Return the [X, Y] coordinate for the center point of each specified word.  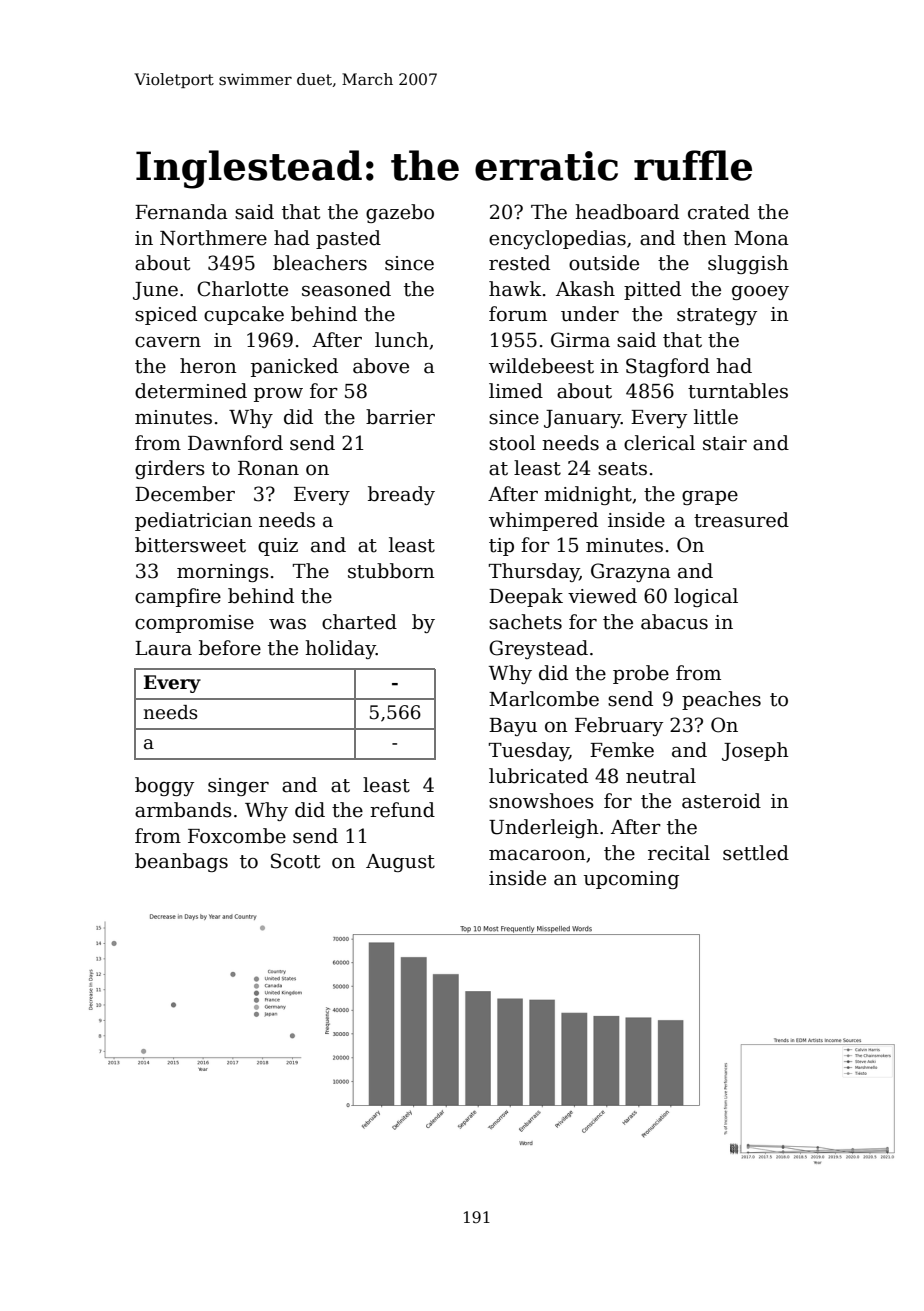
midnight [588, 495]
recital [679, 853]
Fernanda [181, 212]
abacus [674, 622]
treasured [741, 520]
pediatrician [193, 521]
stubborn [391, 571]
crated [719, 212]
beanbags [181, 862]
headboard [627, 212]
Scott [295, 861]
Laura [163, 648]
